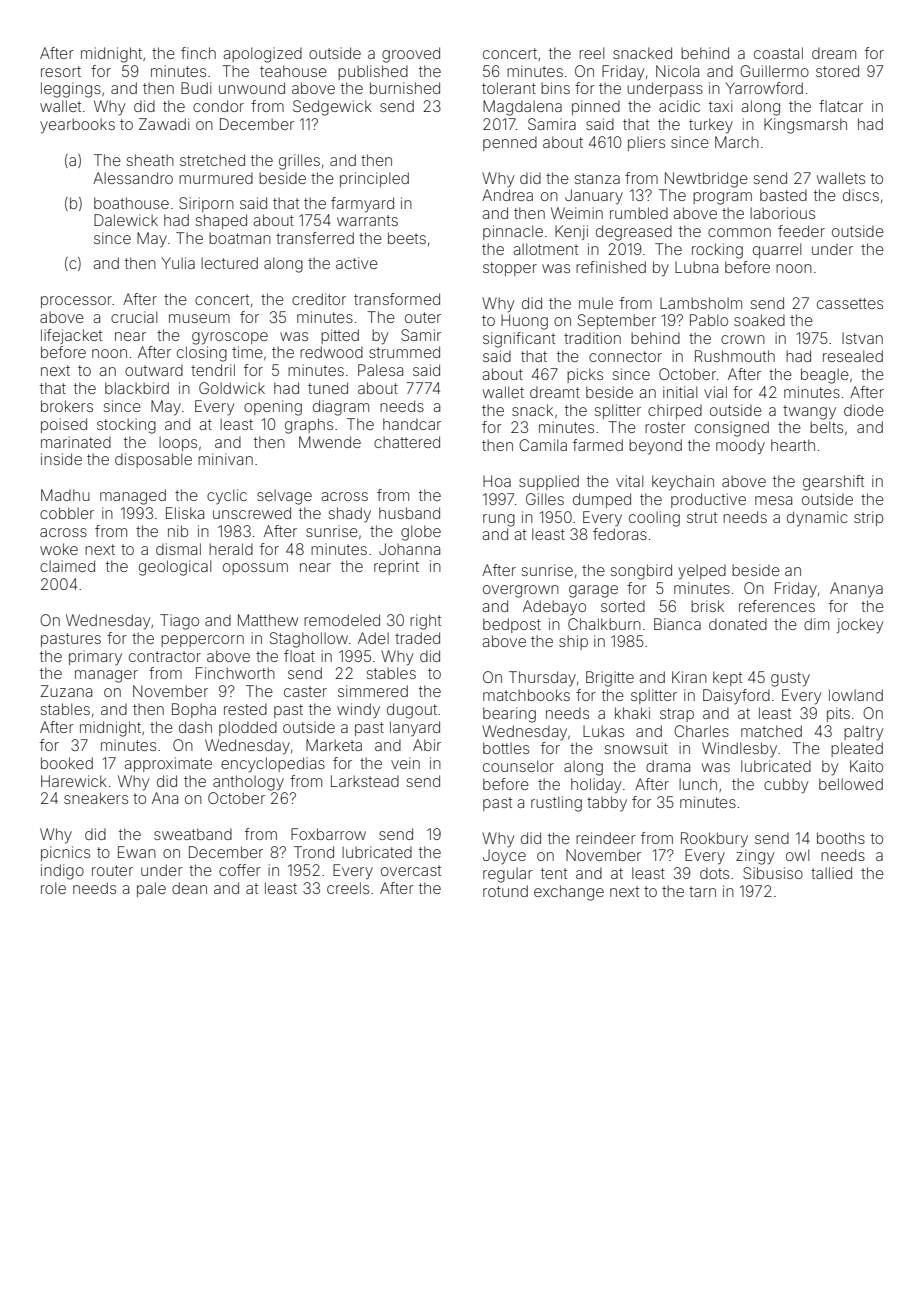 The height and width of the document is (1308, 924). I want to click on taxi, so click(720, 106).
